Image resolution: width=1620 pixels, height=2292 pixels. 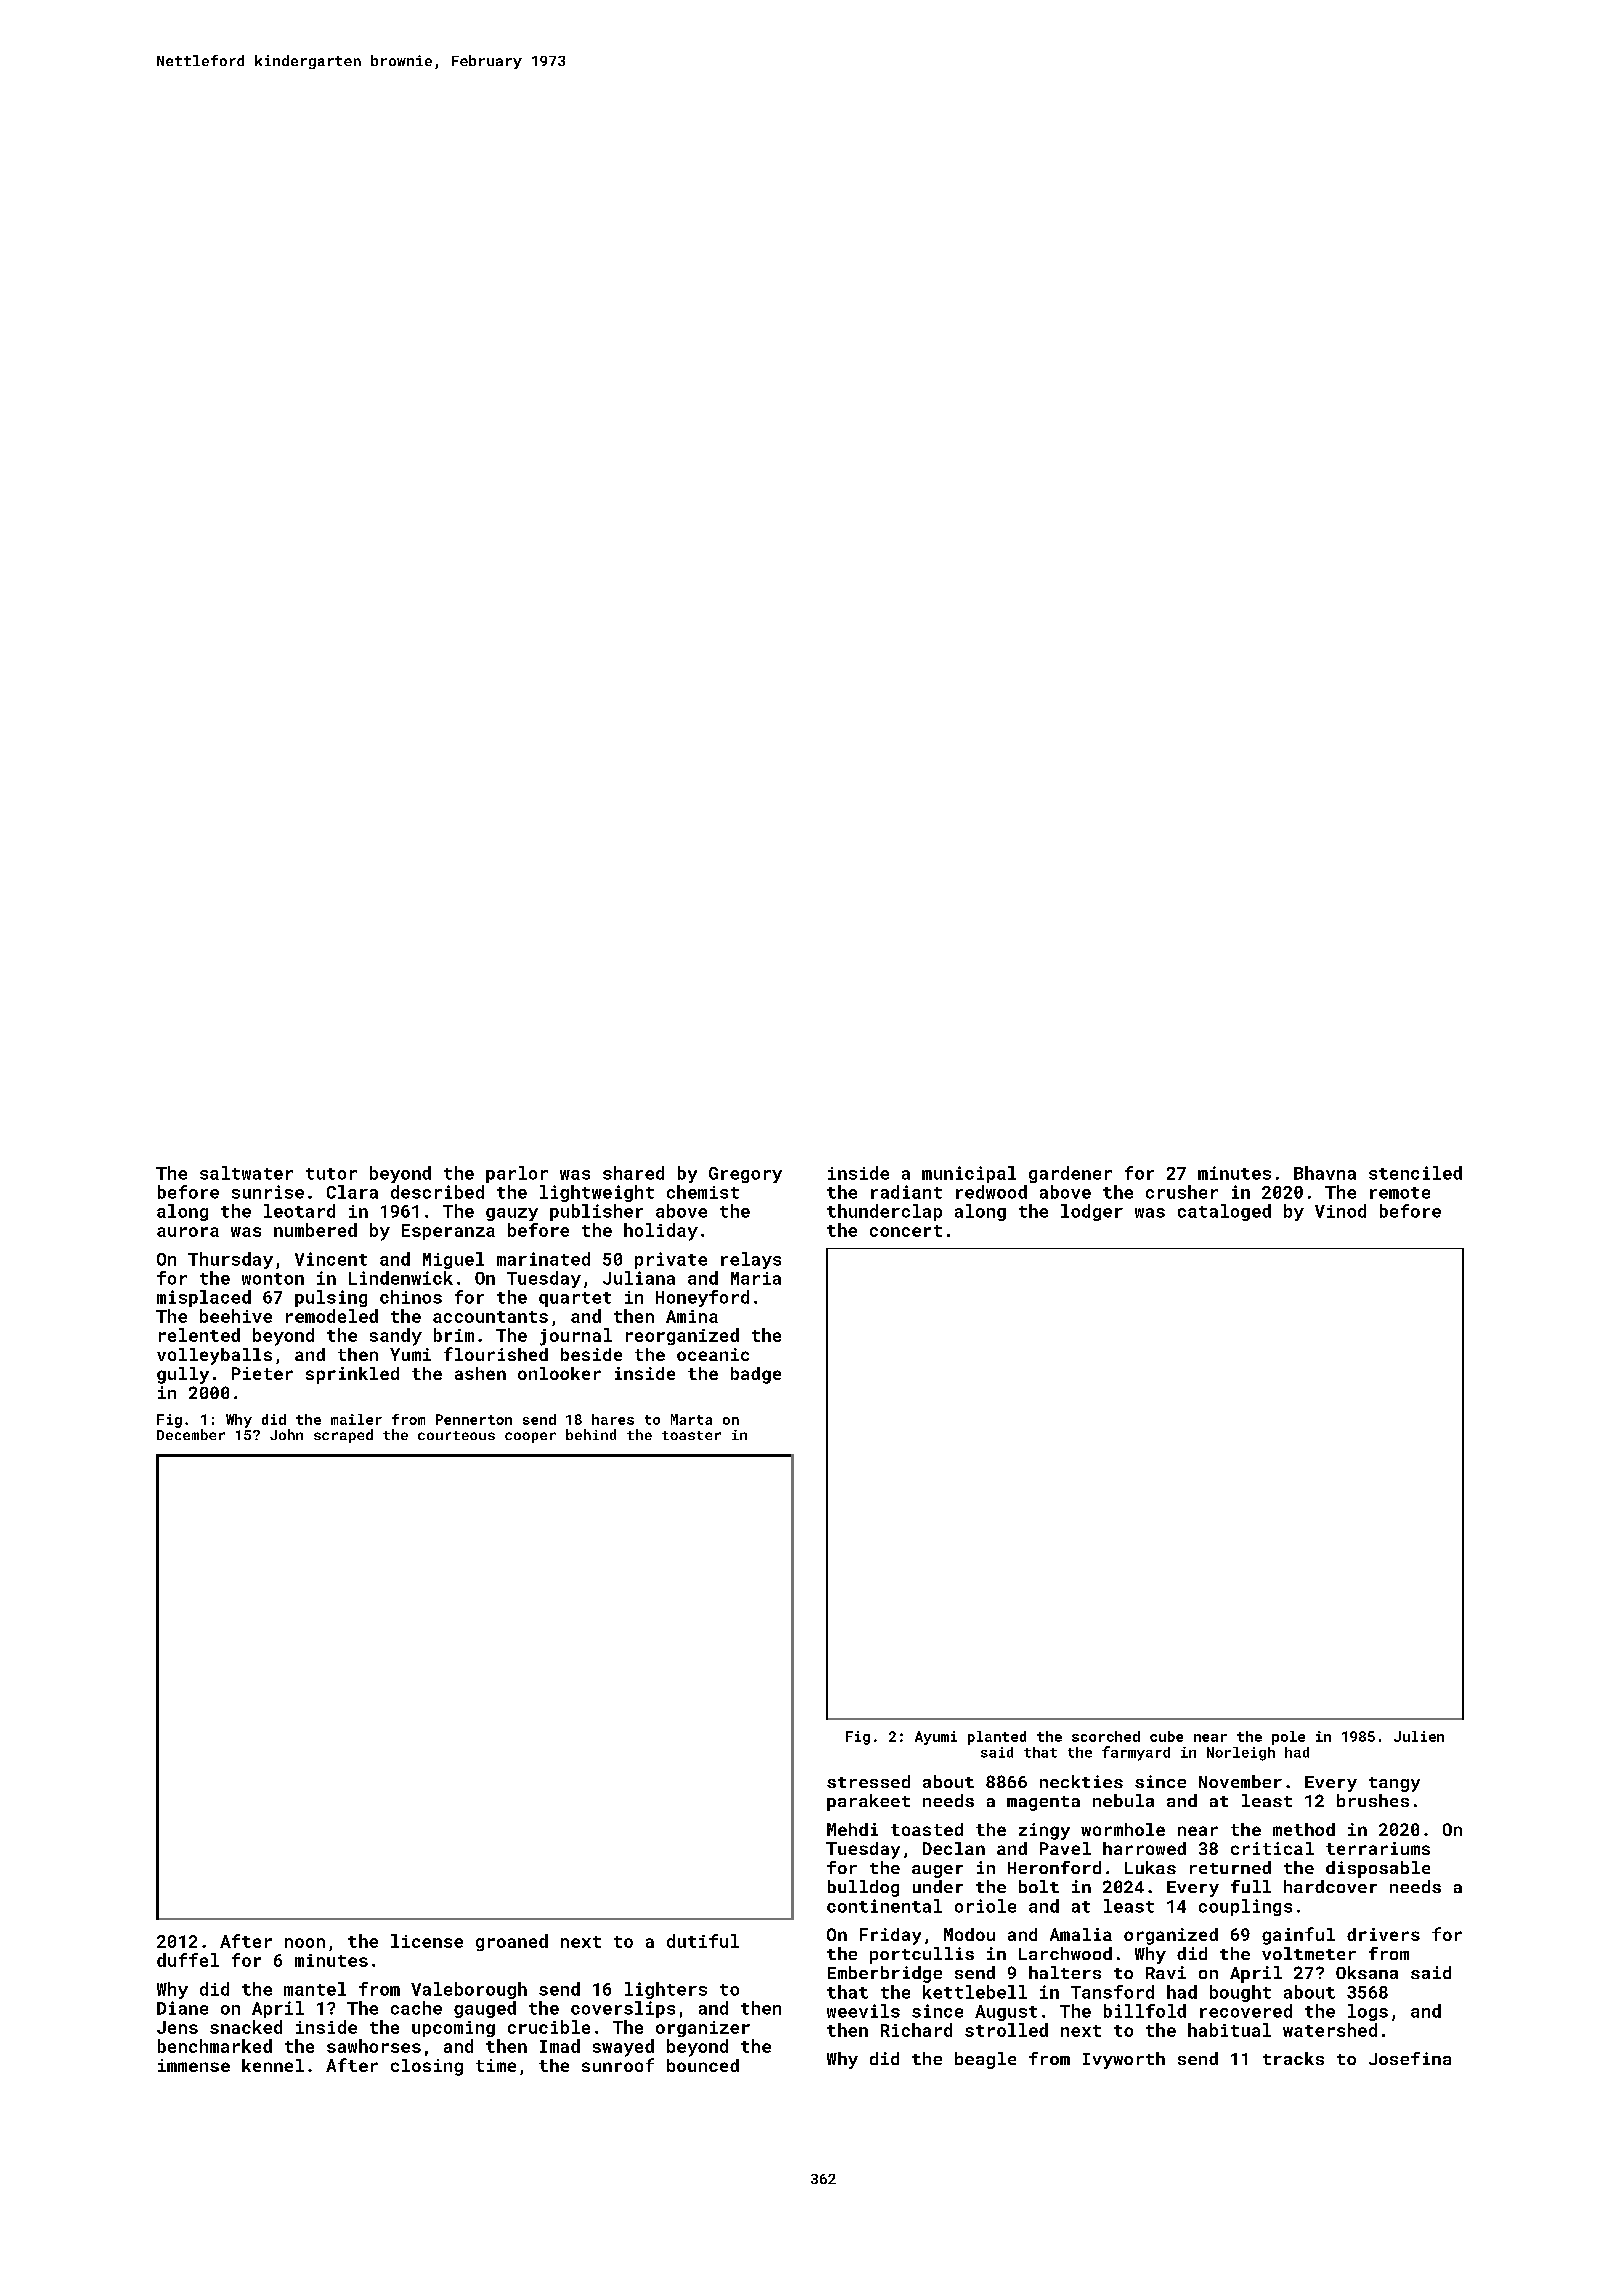 What do you see at coordinates (331, 1174) in the screenshot?
I see `tutor` at bounding box center [331, 1174].
